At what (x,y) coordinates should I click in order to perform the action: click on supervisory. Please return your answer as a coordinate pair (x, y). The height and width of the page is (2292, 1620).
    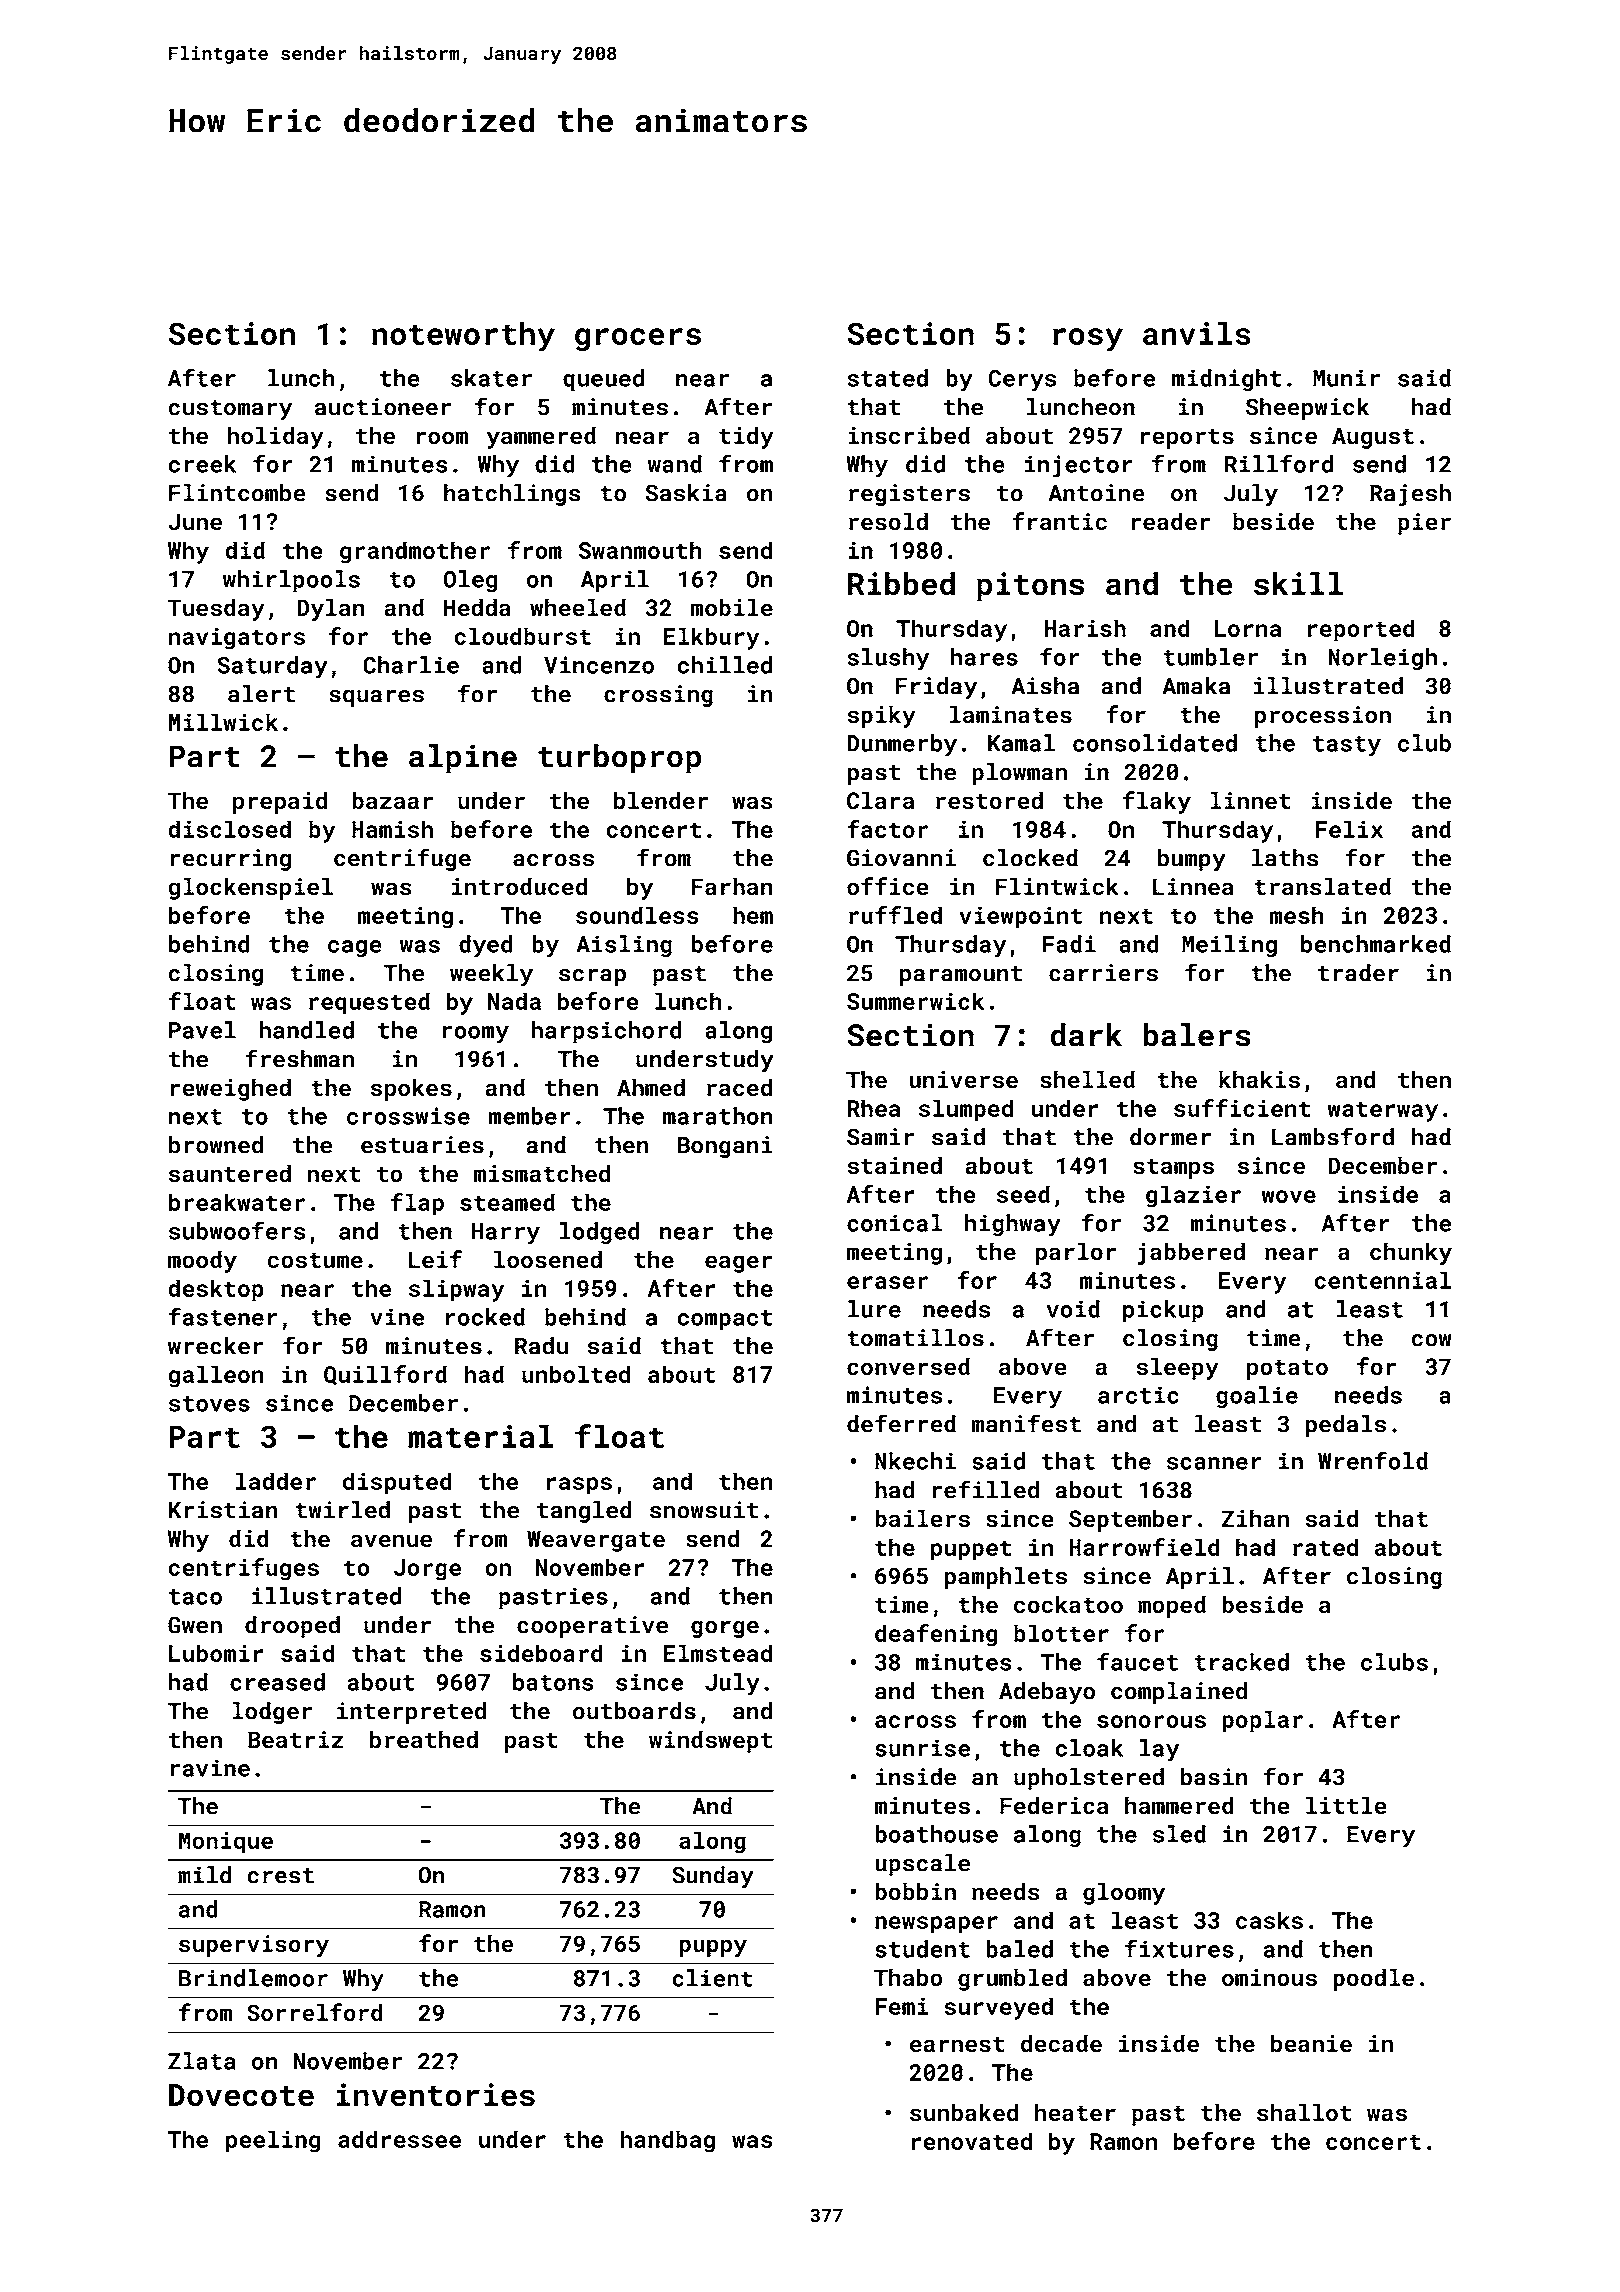
    Looking at the image, I should click on (254, 1946).
